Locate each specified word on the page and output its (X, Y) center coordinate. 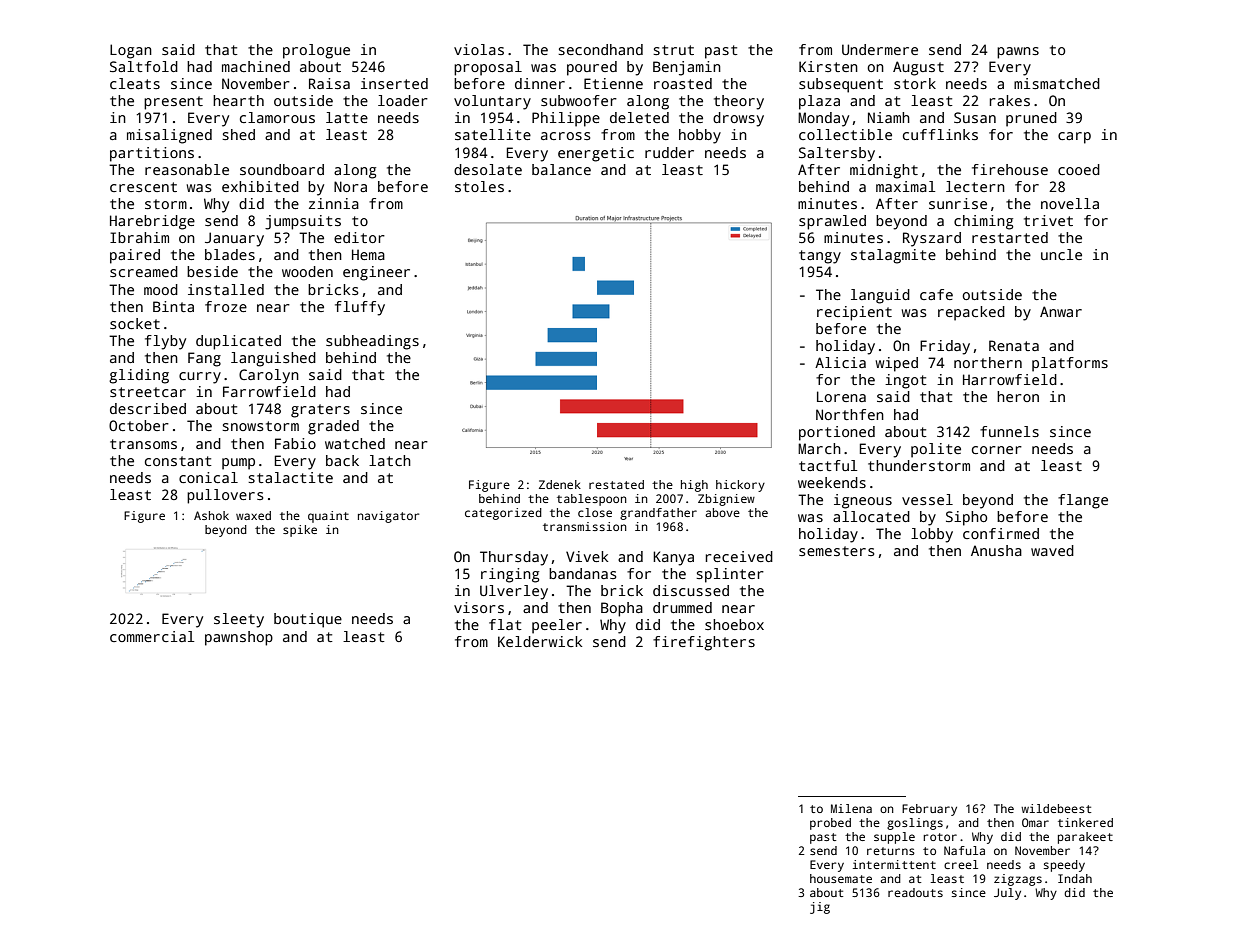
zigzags (1018, 880)
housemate (841, 878)
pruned (1031, 119)
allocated (871, 516)
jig (820, 908)
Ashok (211, 515)
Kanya (673, 558)
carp (1074, 138)
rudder (669, 152)
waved (1052, 550)
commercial (152, 636)
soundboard (282, 169)
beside (212, 271)
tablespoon (592, 500)
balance (561, 169)
